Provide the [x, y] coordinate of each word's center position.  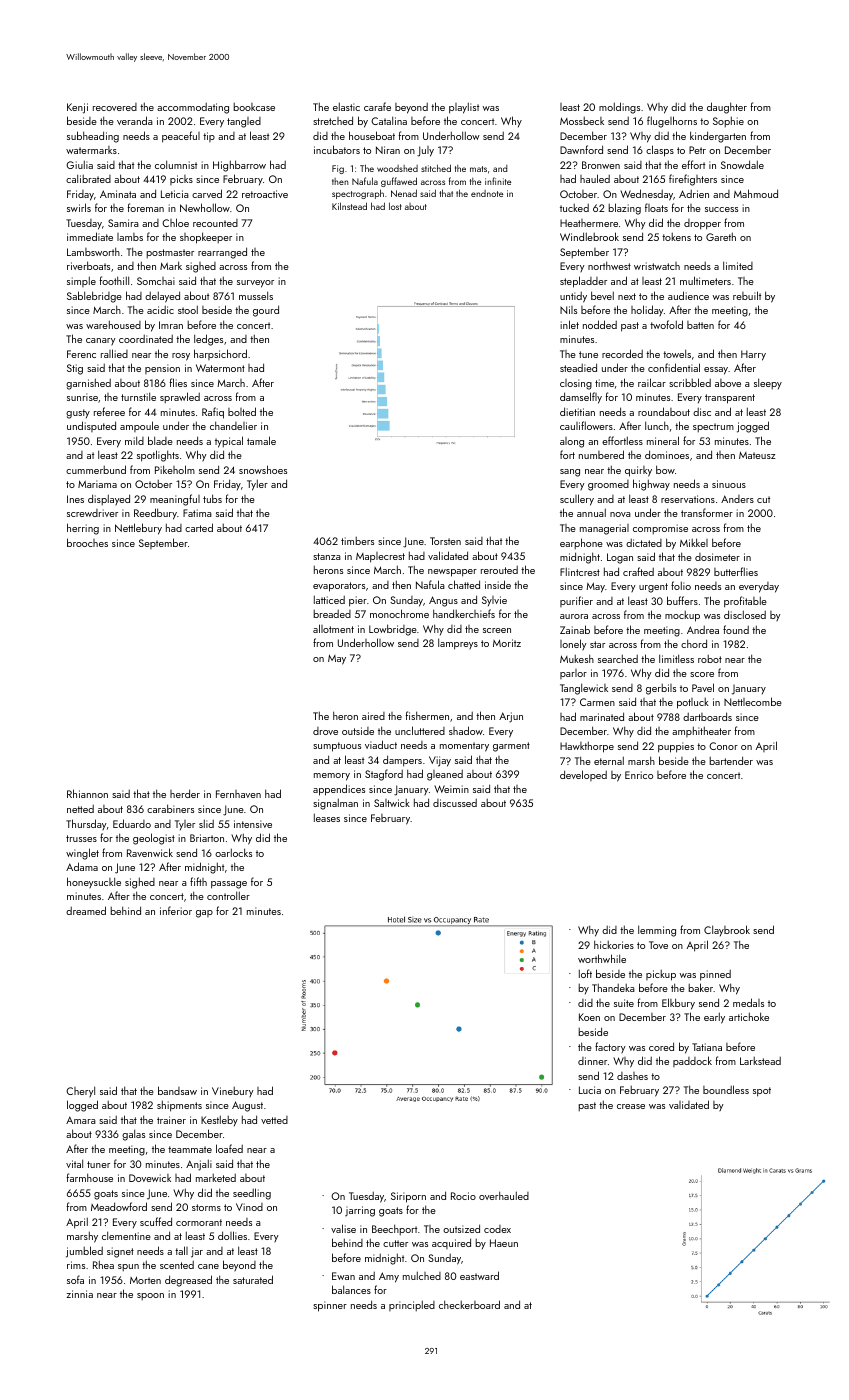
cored [661, 1046]
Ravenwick [150, 852]
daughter [727, 108]
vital [74, 1163]
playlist [464, 108]
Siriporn [408, 1197]
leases [327, 817]
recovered [115, 107]
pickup [661, 975]
